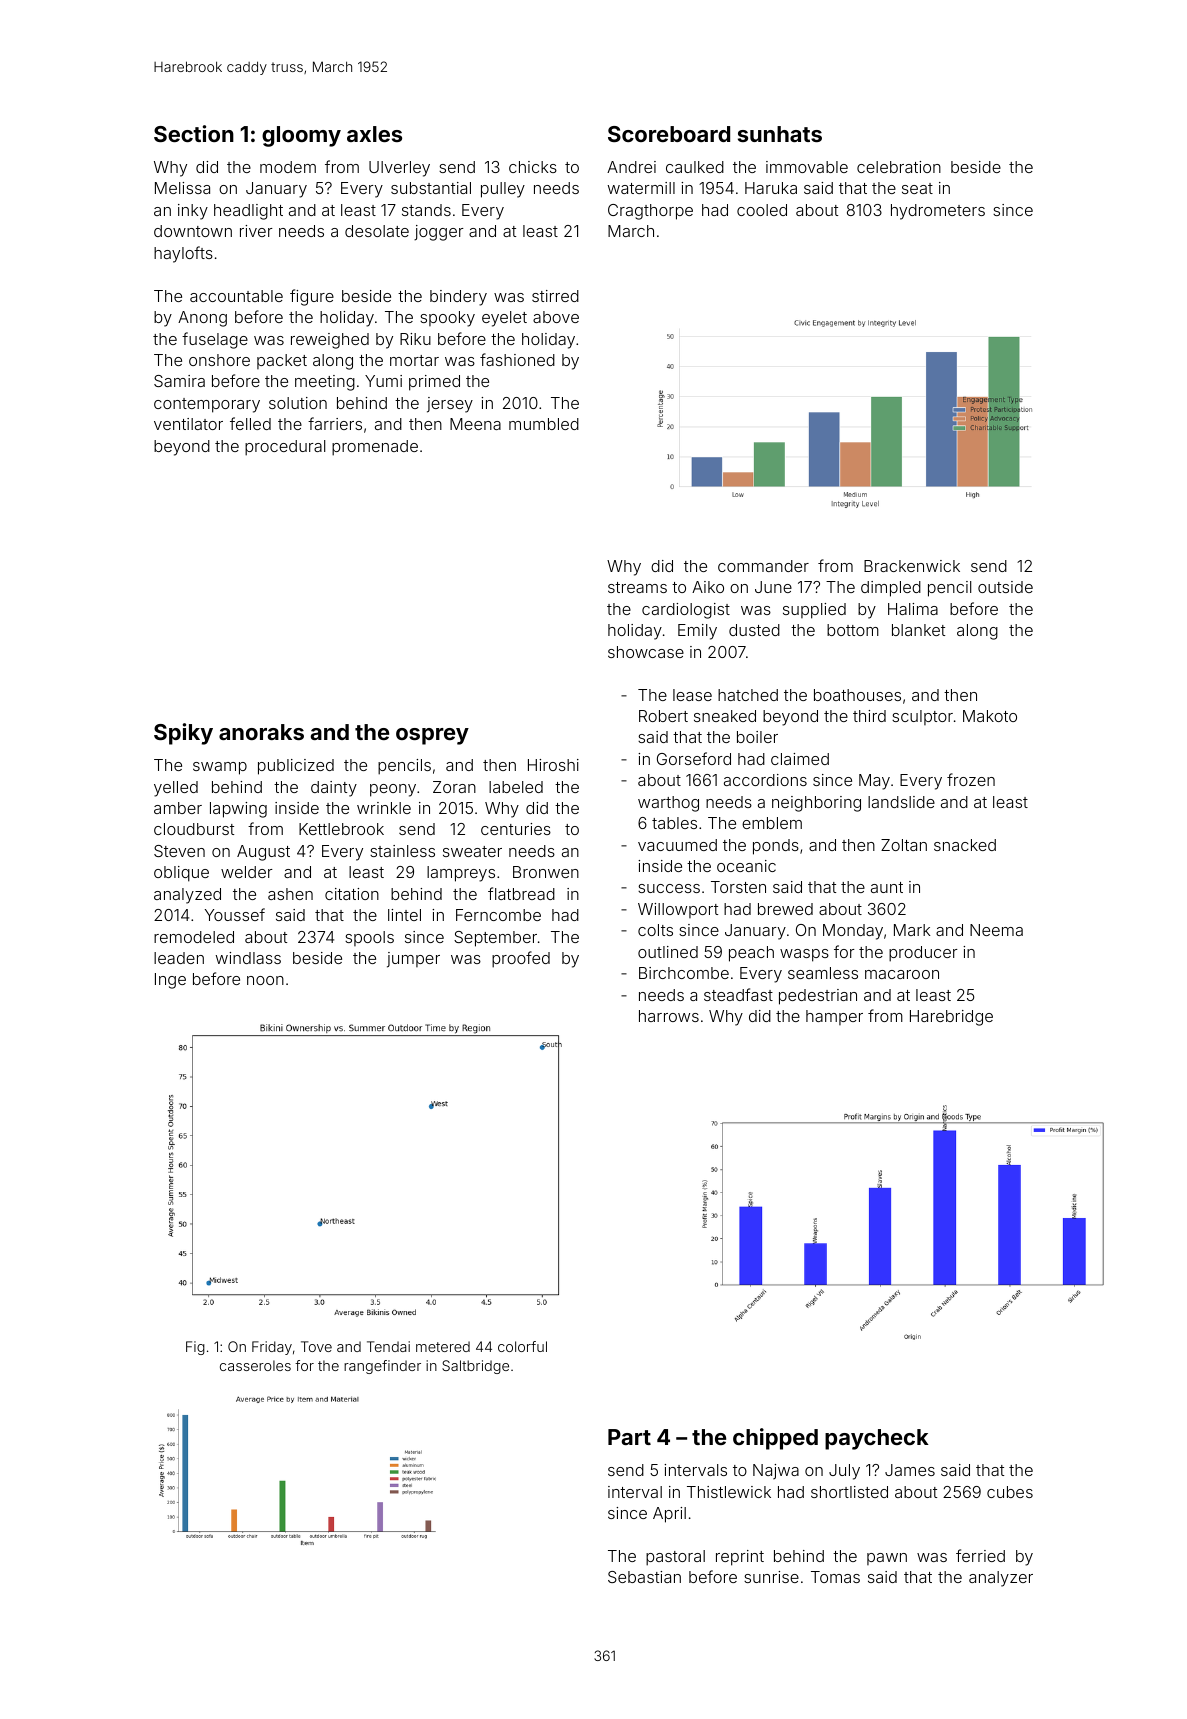 The height and width of the screenshot is (1719, 1187). Describe the element at coordinates (899, 167) in the screenshot. I see `celebration` at that location.
